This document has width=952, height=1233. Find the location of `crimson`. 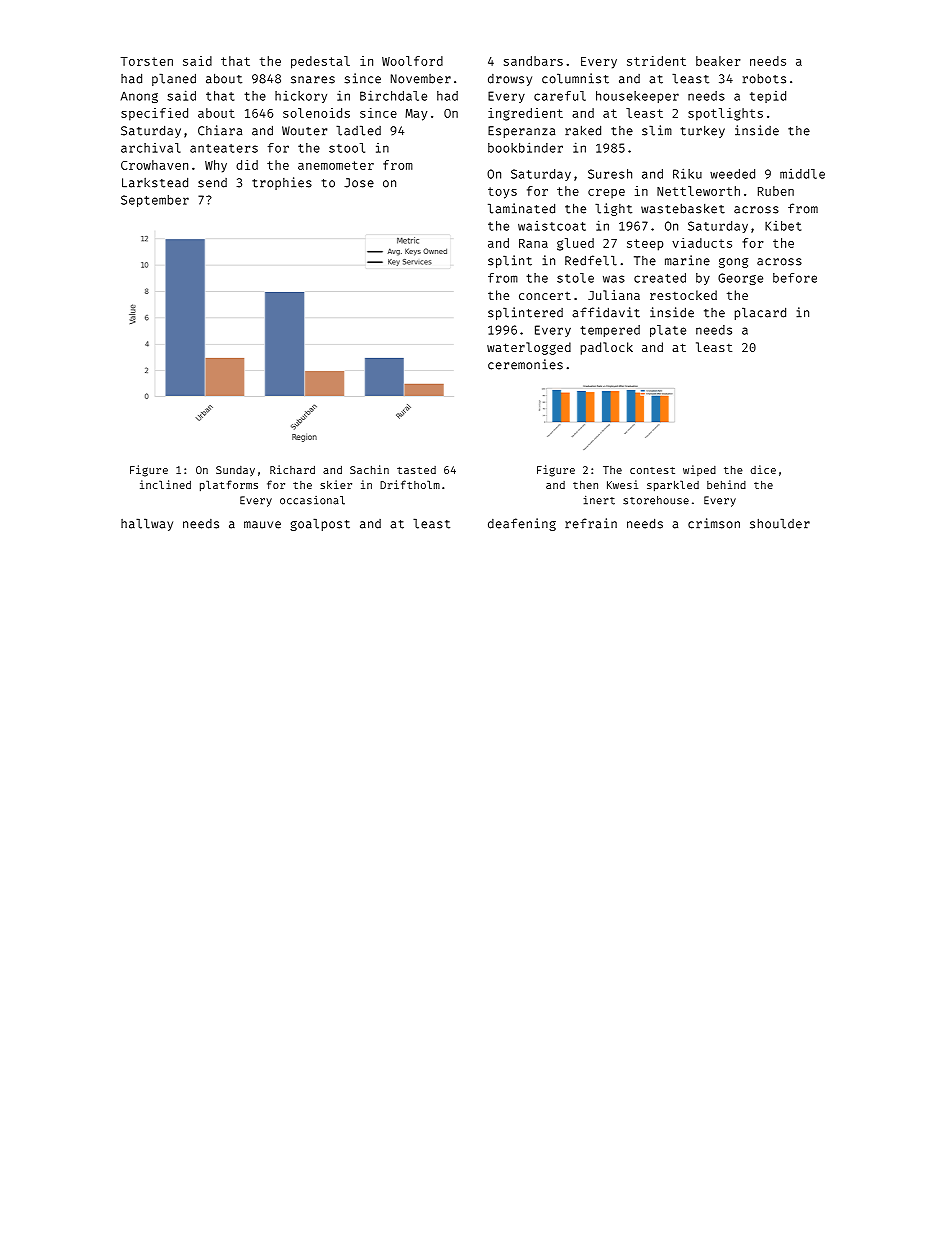

crimson is located at coordinates (714, 523).
